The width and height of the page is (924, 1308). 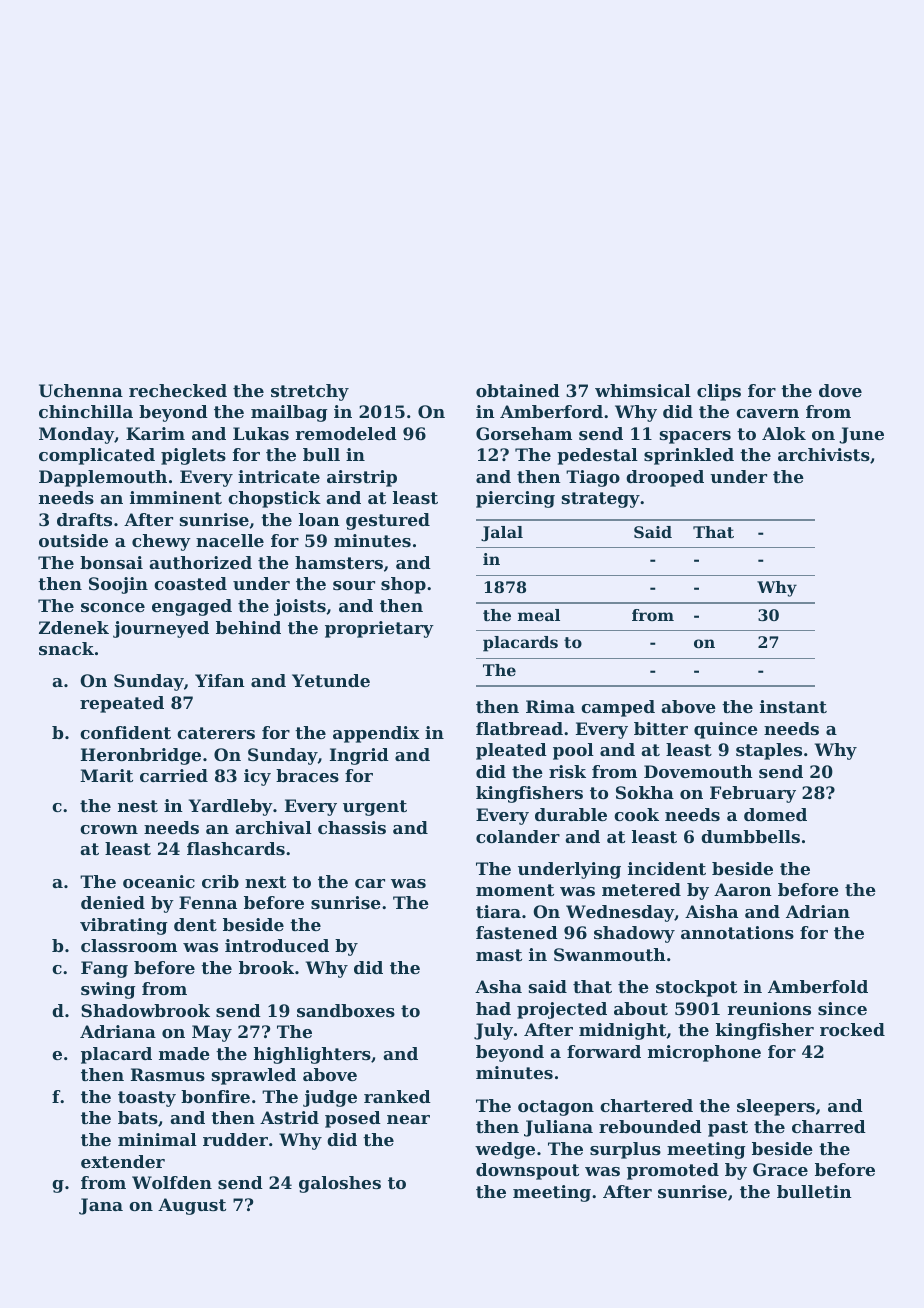 What do you see at coordinates (101, 1206) in the page?
I see `Jana` at bounding box center [101, 1206].
